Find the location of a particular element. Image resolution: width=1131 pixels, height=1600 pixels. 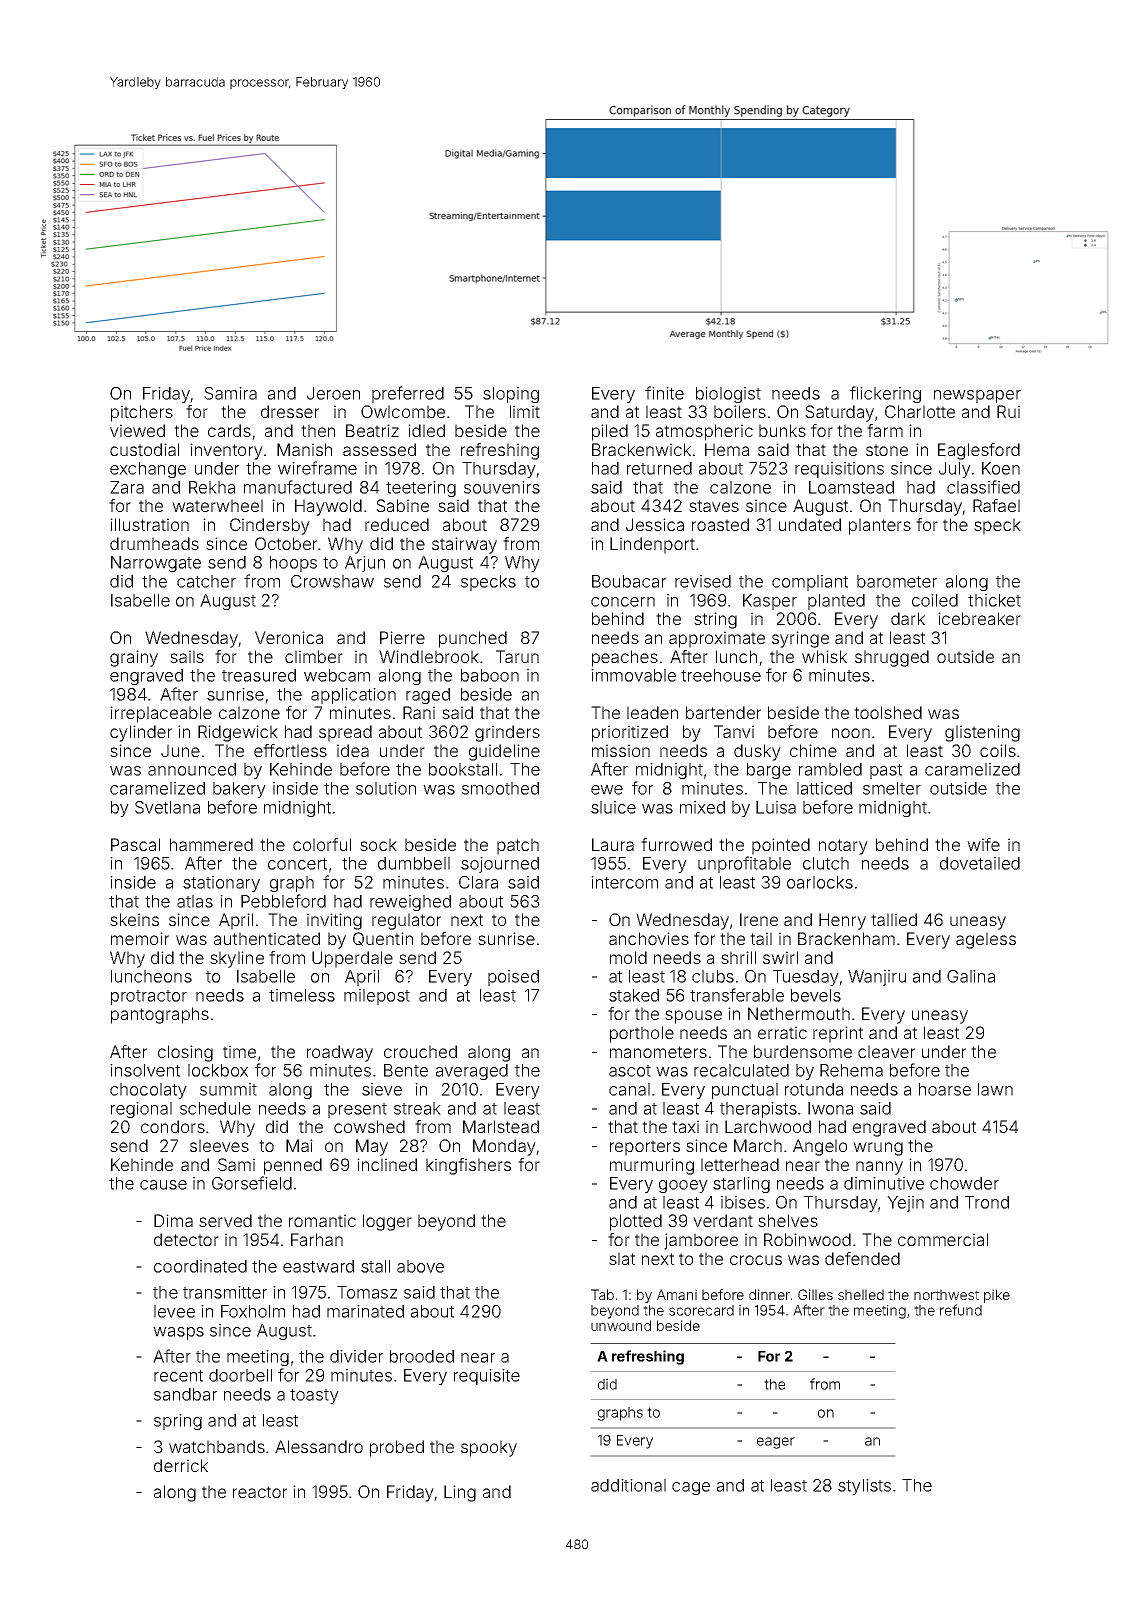

above is located at coordinates (420, 1266).
